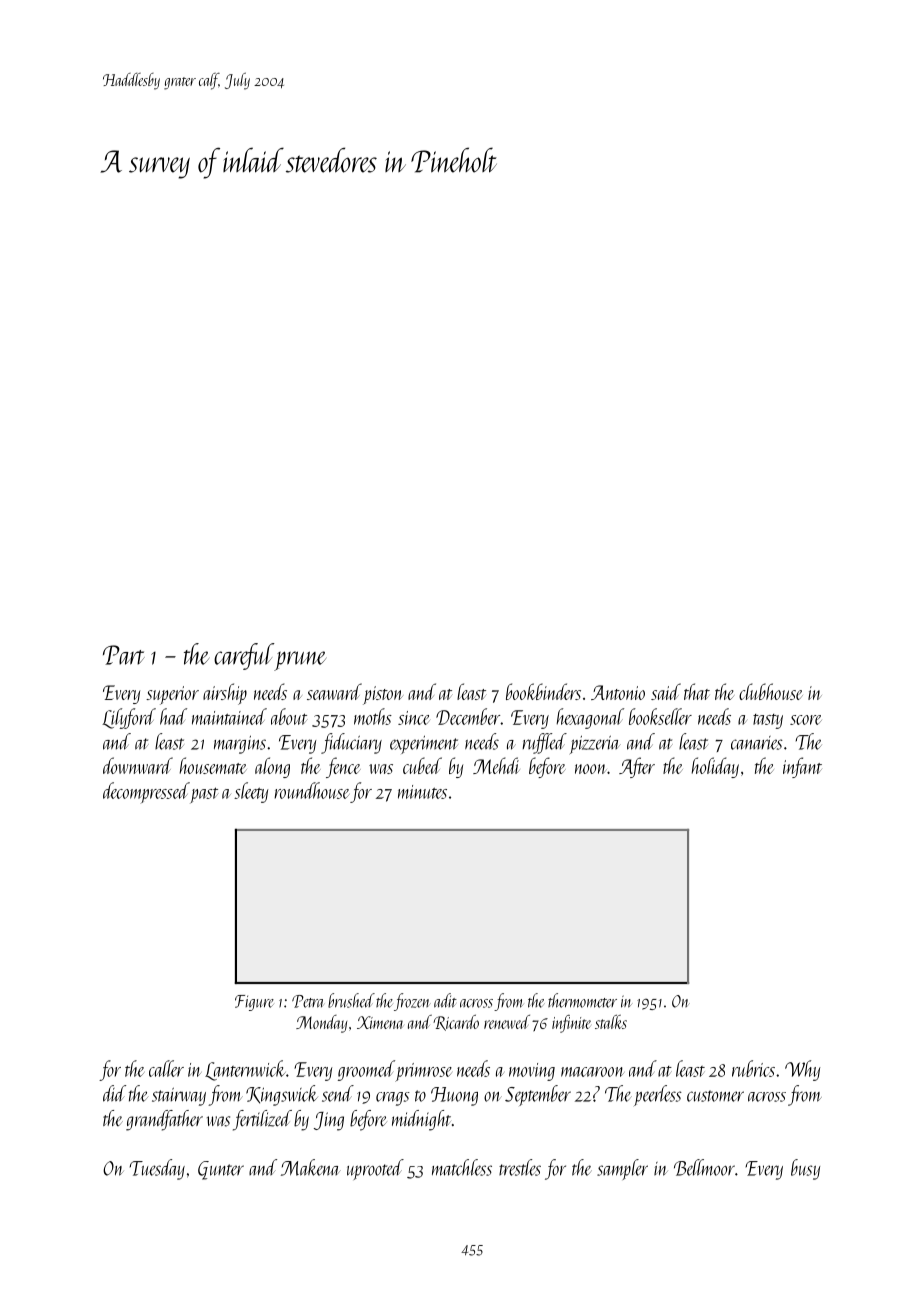 This screenshot has height=1311, width=924. I want to click on minutes, so click(422, 792).
